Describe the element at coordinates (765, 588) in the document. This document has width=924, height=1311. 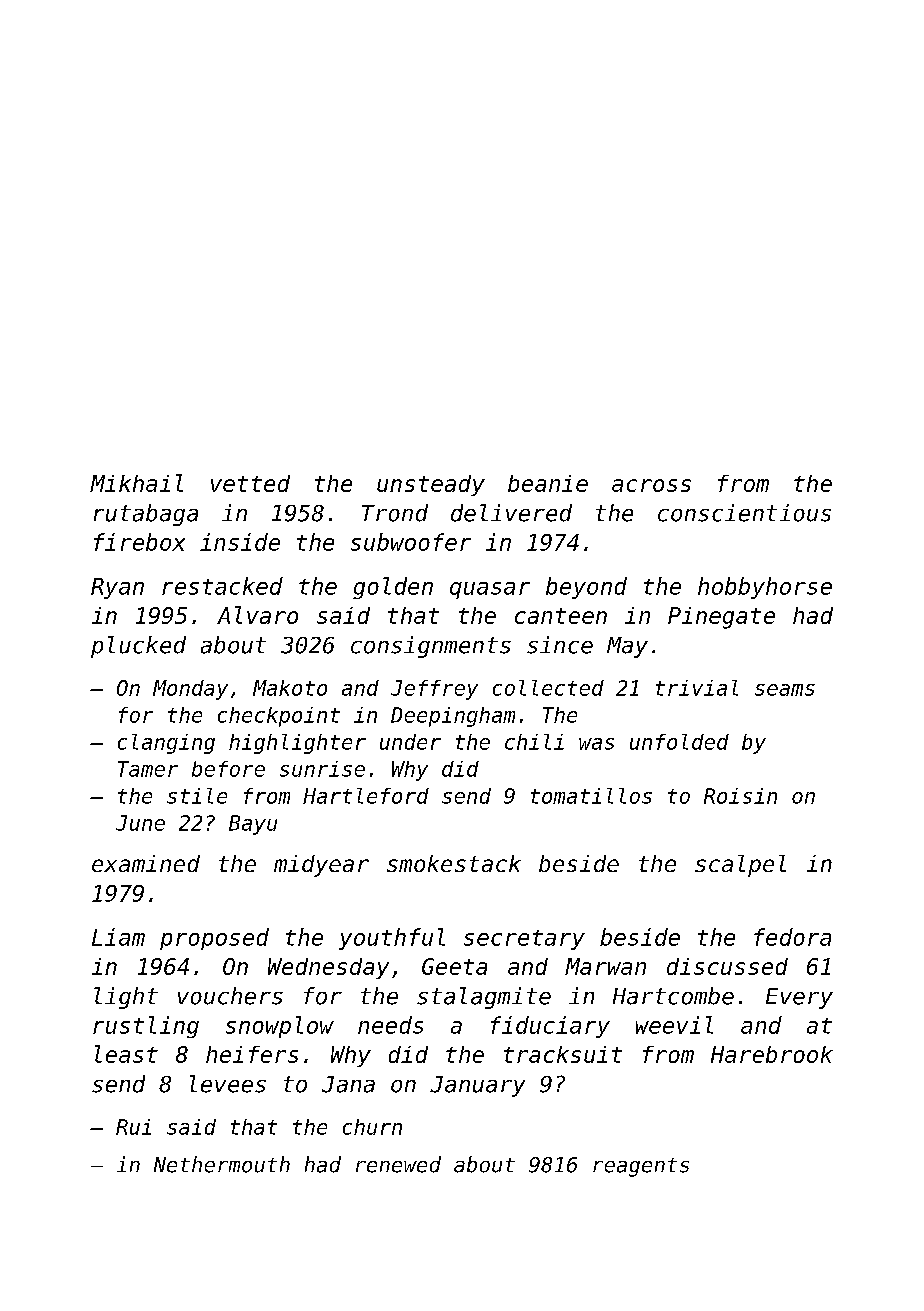
I see `hobbyhorse` at that location.
